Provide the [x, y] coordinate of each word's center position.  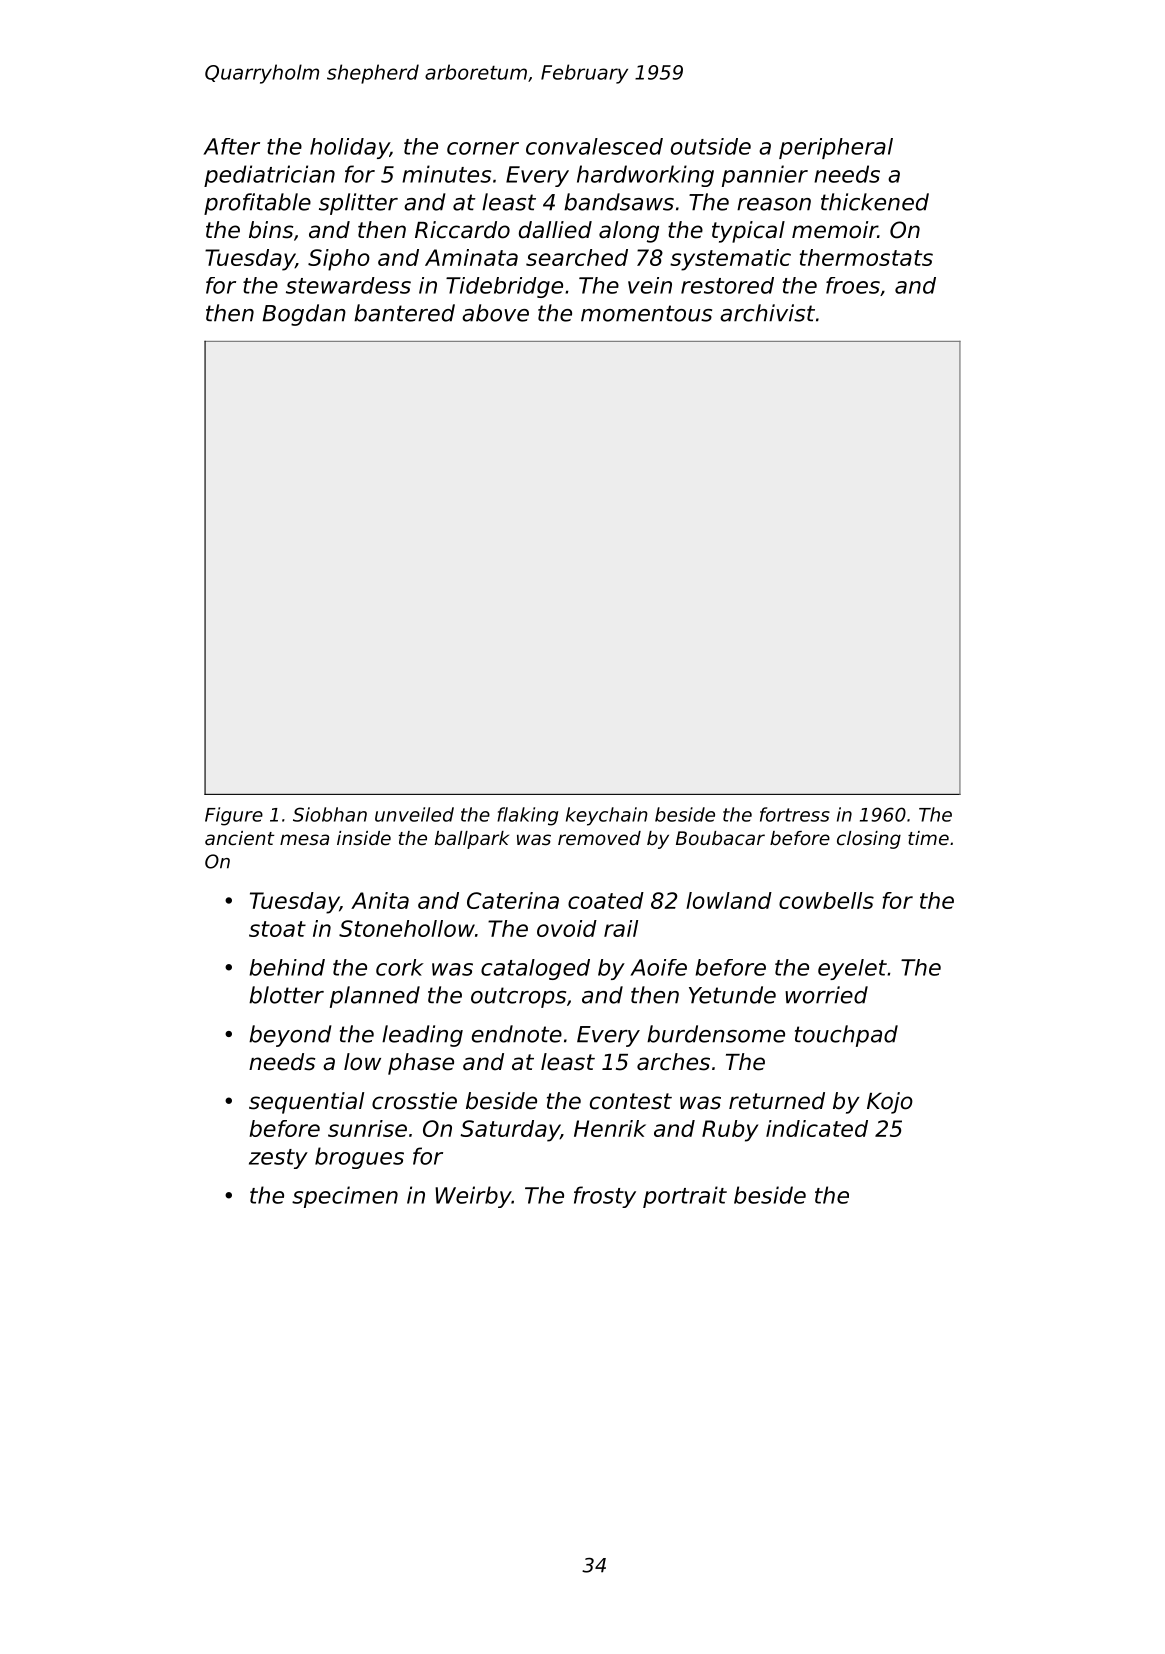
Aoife [658, 967]
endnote [517, 1034]
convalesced [594, 146]
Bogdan [304, 315]
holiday [350, 148]
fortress [795, 814]
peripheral [836, 148]
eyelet [852, 969]
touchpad [846, 1036]
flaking [527, 816]
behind [287, 967]
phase [421, 1064]
